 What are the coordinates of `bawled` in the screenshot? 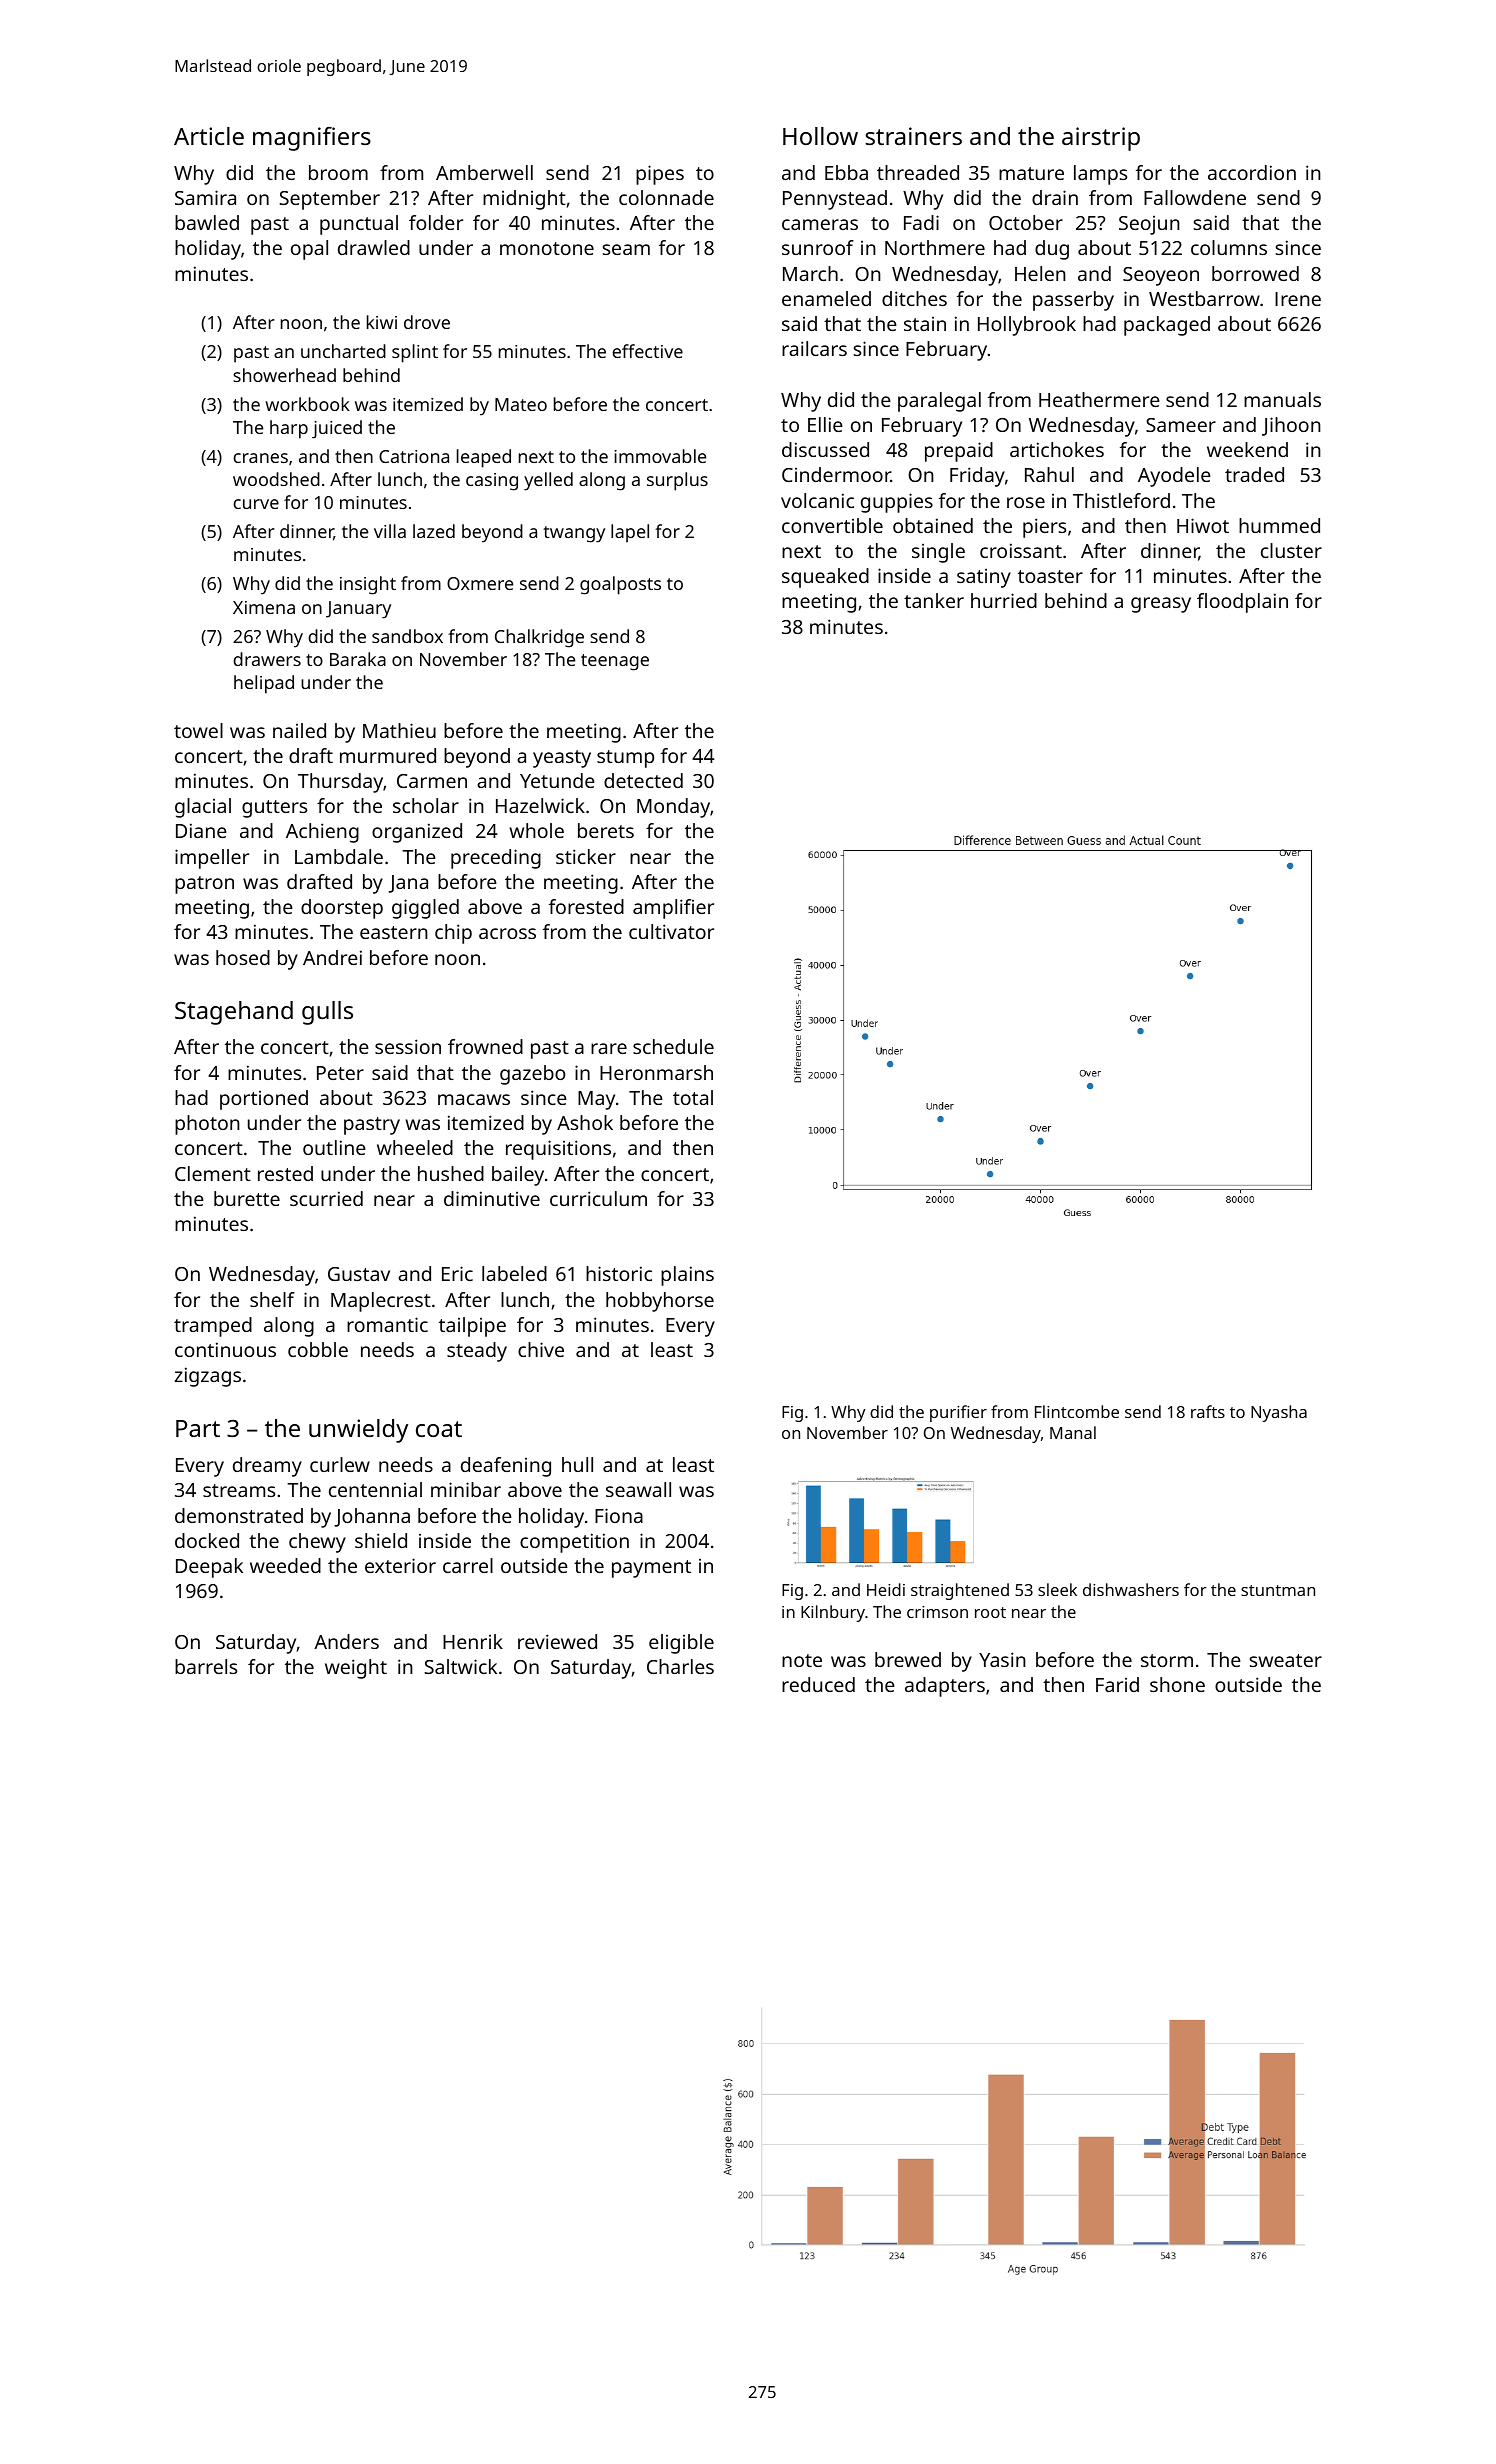 It's located at (207, 222).
